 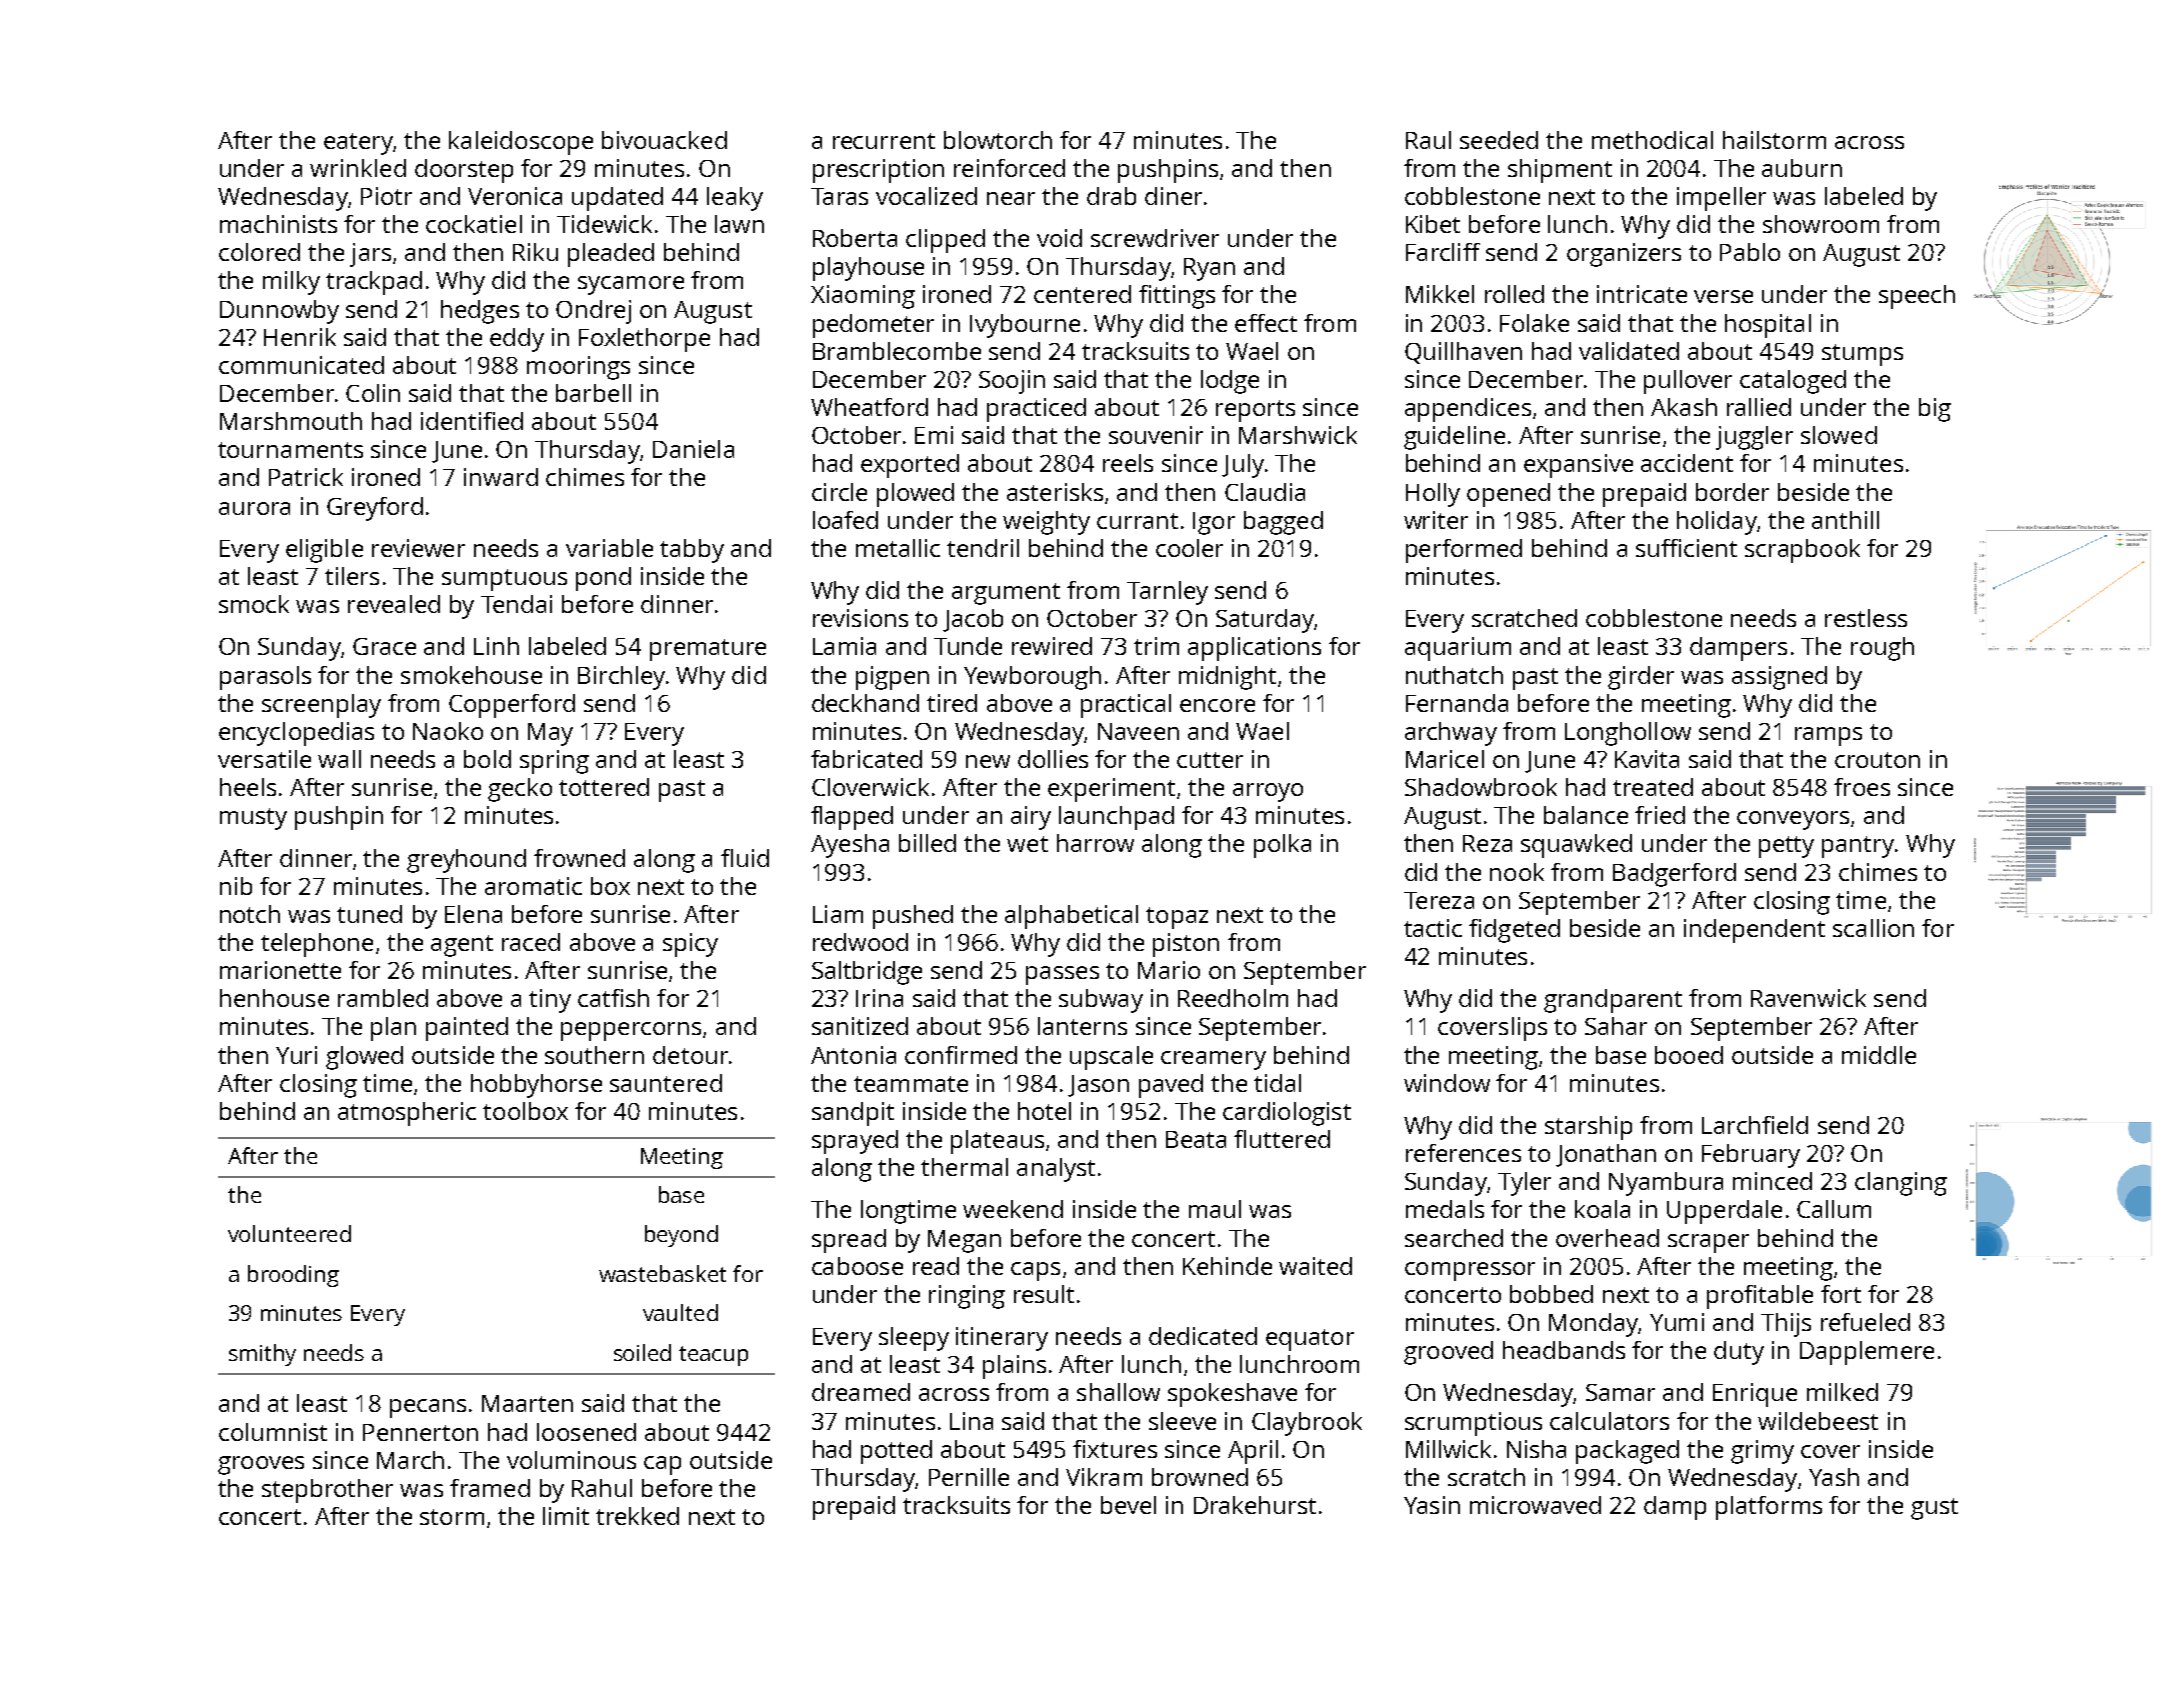 I want to click on wet, so click(x=1027, y=844).
